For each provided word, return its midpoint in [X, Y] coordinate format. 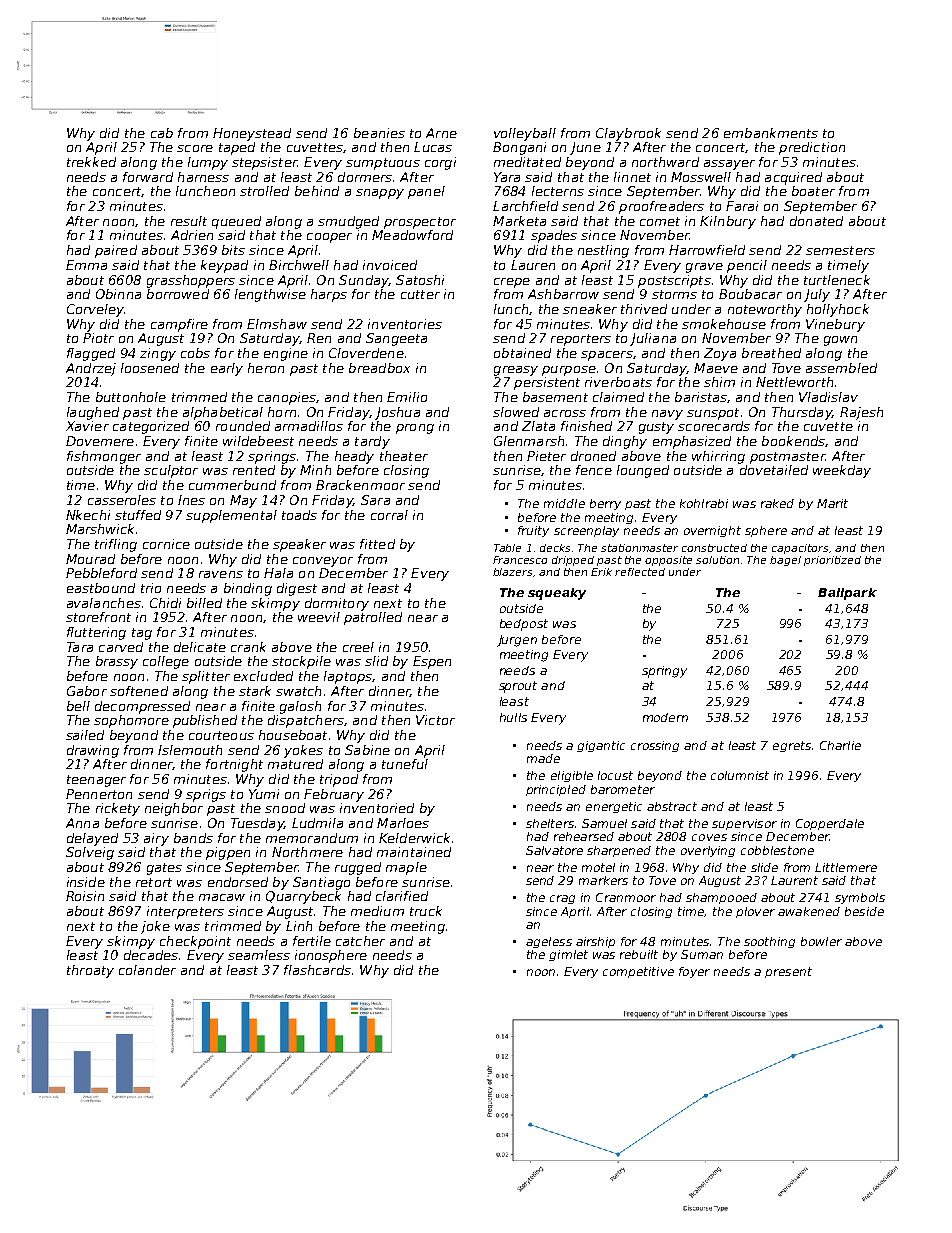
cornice [166, 544]
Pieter [546, 456]
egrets [792, 746]
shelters [550, 823]
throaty [90, 971]
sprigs [206, 795]
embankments [771, 133]
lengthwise [270, 295]
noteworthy [765, 310]
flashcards [317, 970]
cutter [420, 294]
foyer [694, 972]
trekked [91, 162]
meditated [527, 162]
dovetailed [774, 470]
